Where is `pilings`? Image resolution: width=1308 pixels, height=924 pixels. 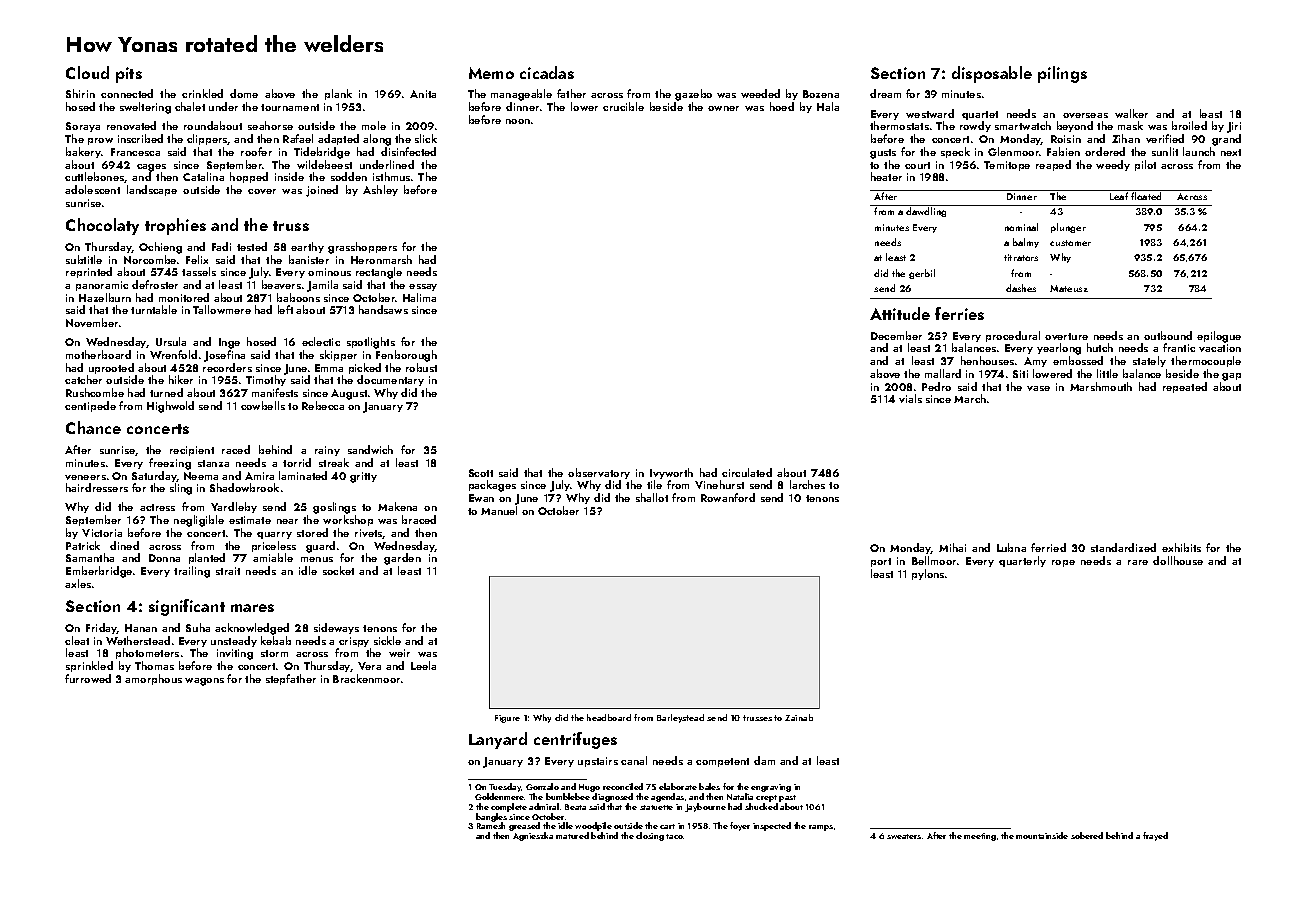
pilings is located at coordinates (1062, 74).
